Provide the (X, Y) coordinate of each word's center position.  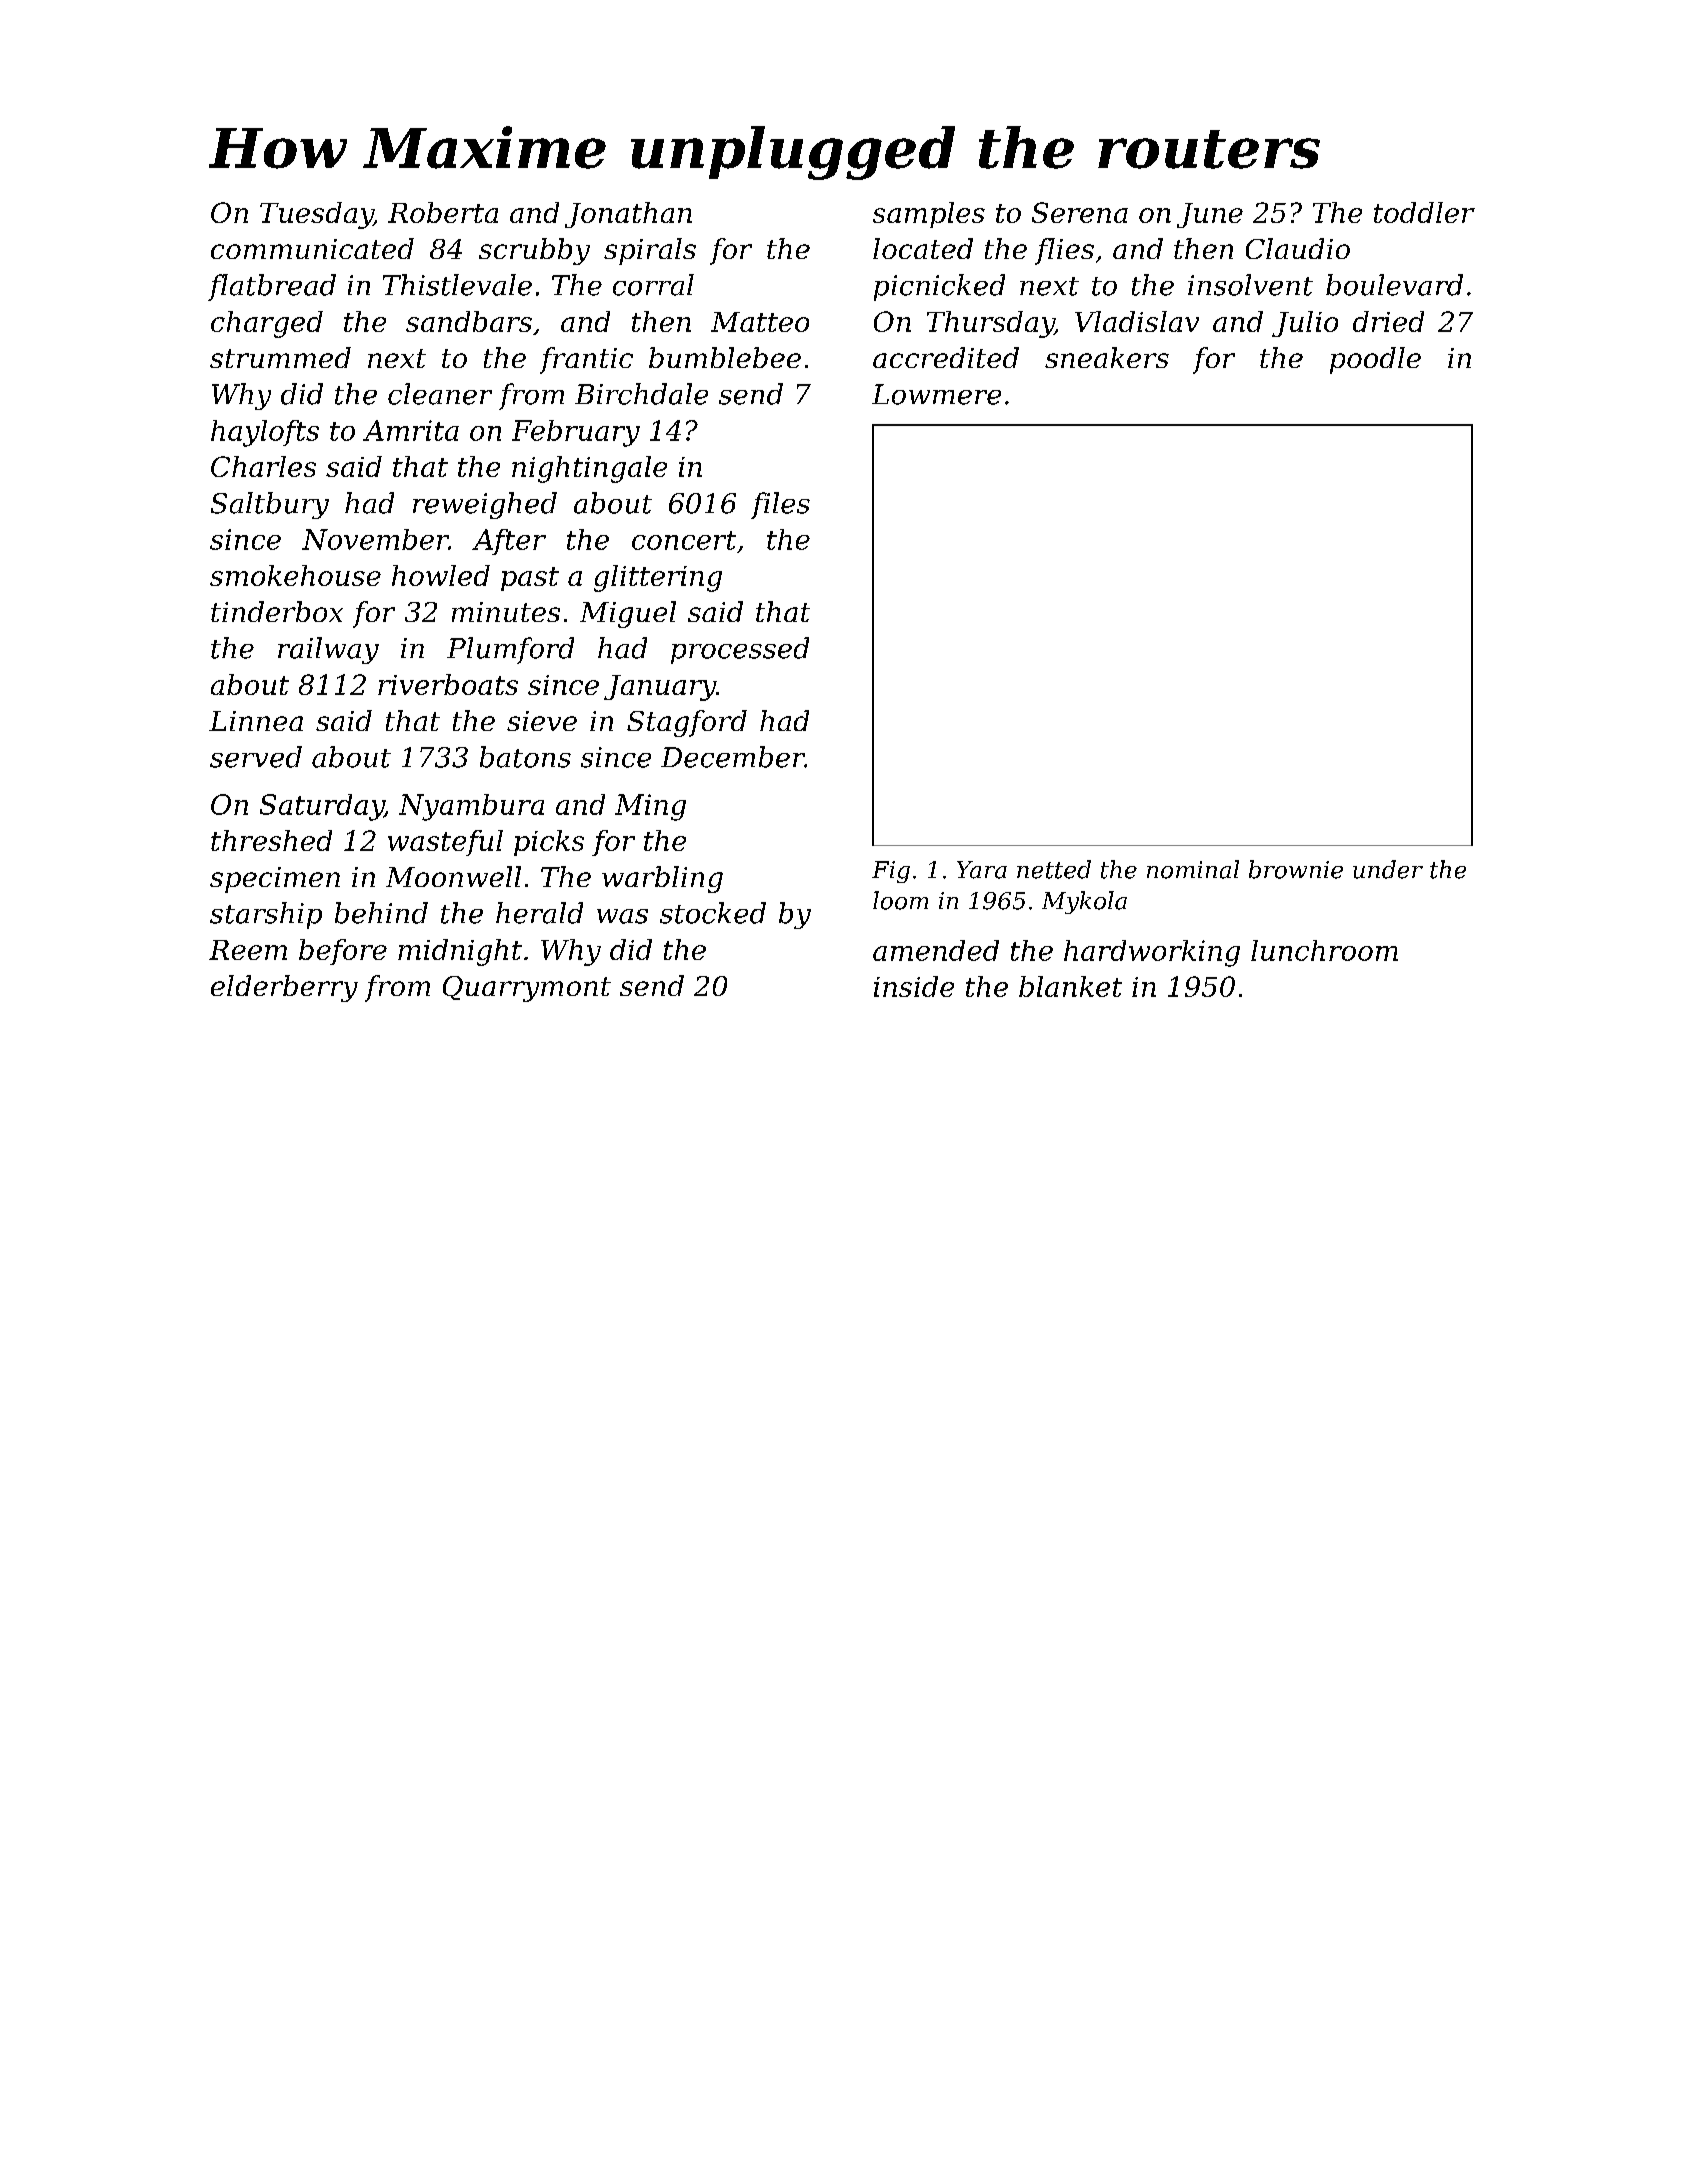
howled (441, 575)
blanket (1070, 986)
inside (914, 986)
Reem (248, 950)
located (923, 248)
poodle (1375, 360)
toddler (1424, 212)
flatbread (272, 287)
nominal (1193, 869)
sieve (542, 721)
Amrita (411, 430)
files (780, 505)
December (733, 757)
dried (1388, 321)
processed (740, 650)
